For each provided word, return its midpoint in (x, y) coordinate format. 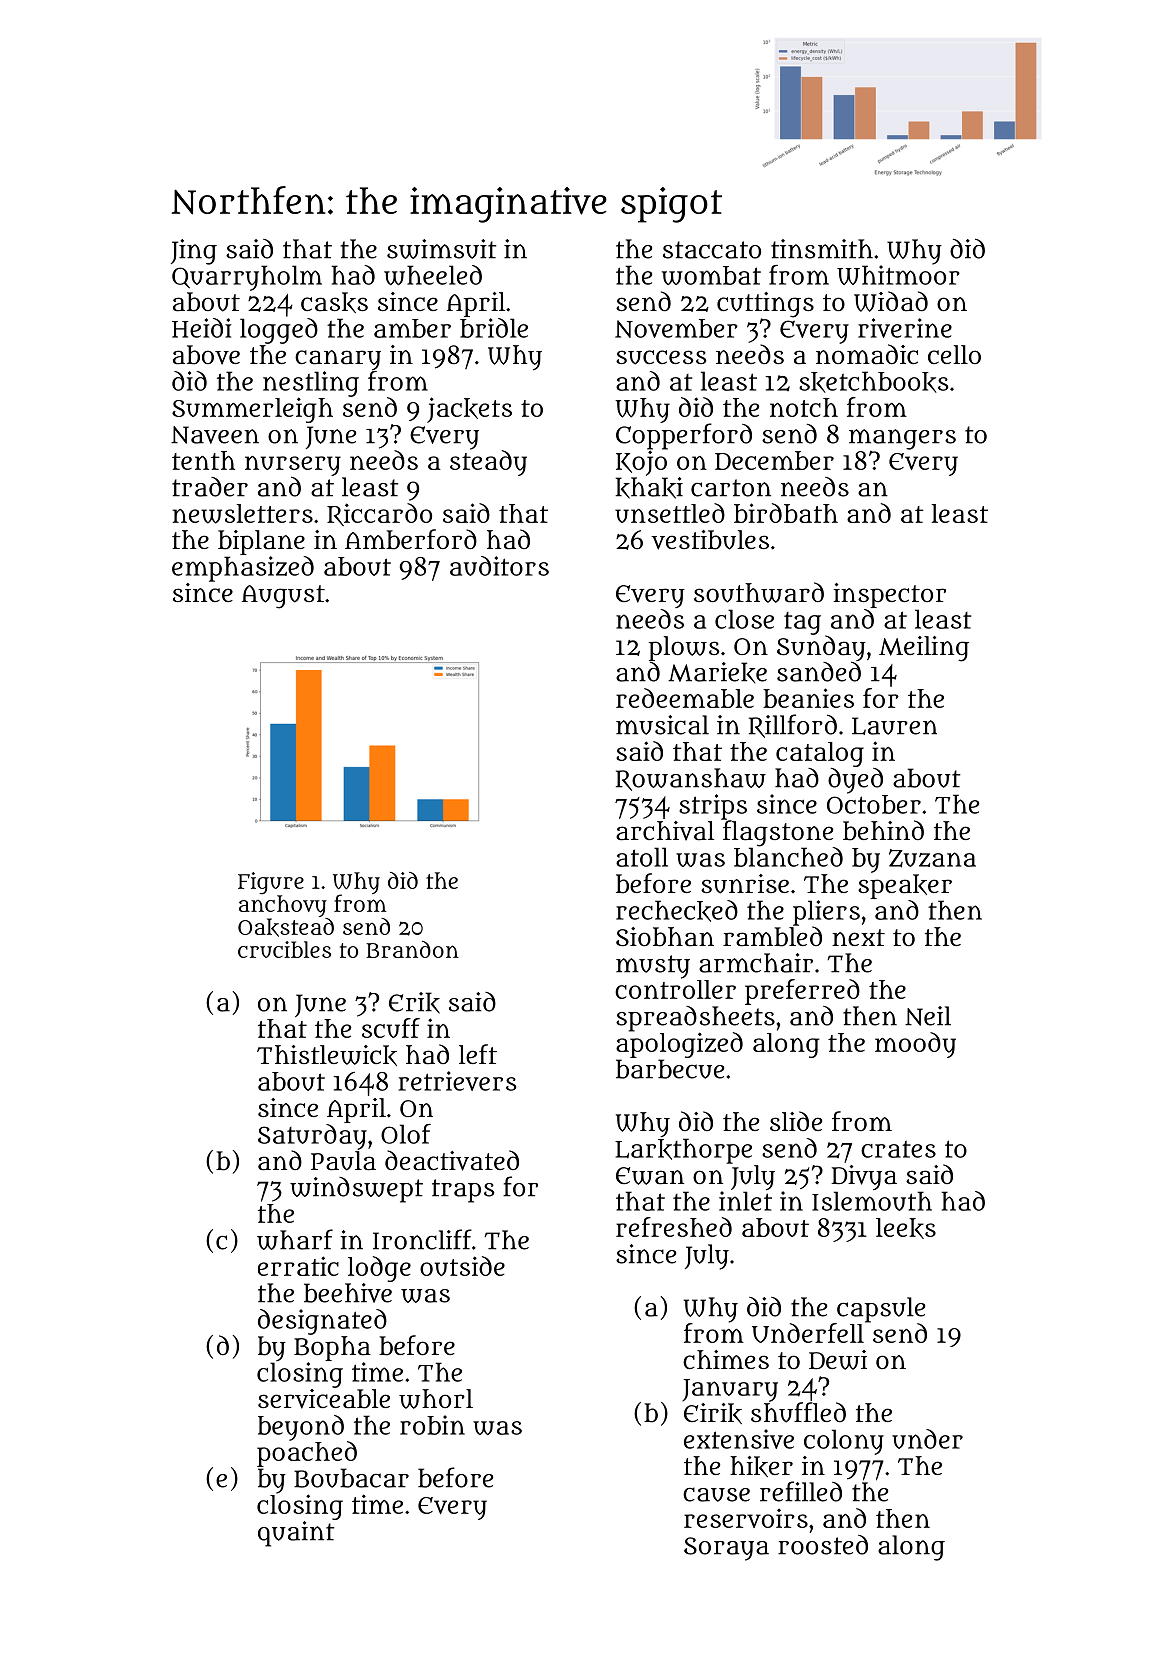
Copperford (684, 436)
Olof (406, 1134)
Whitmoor (898, 275)
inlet (745, 1201)
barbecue (670, 1069)
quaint (296, 1534)
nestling (311, 384)
